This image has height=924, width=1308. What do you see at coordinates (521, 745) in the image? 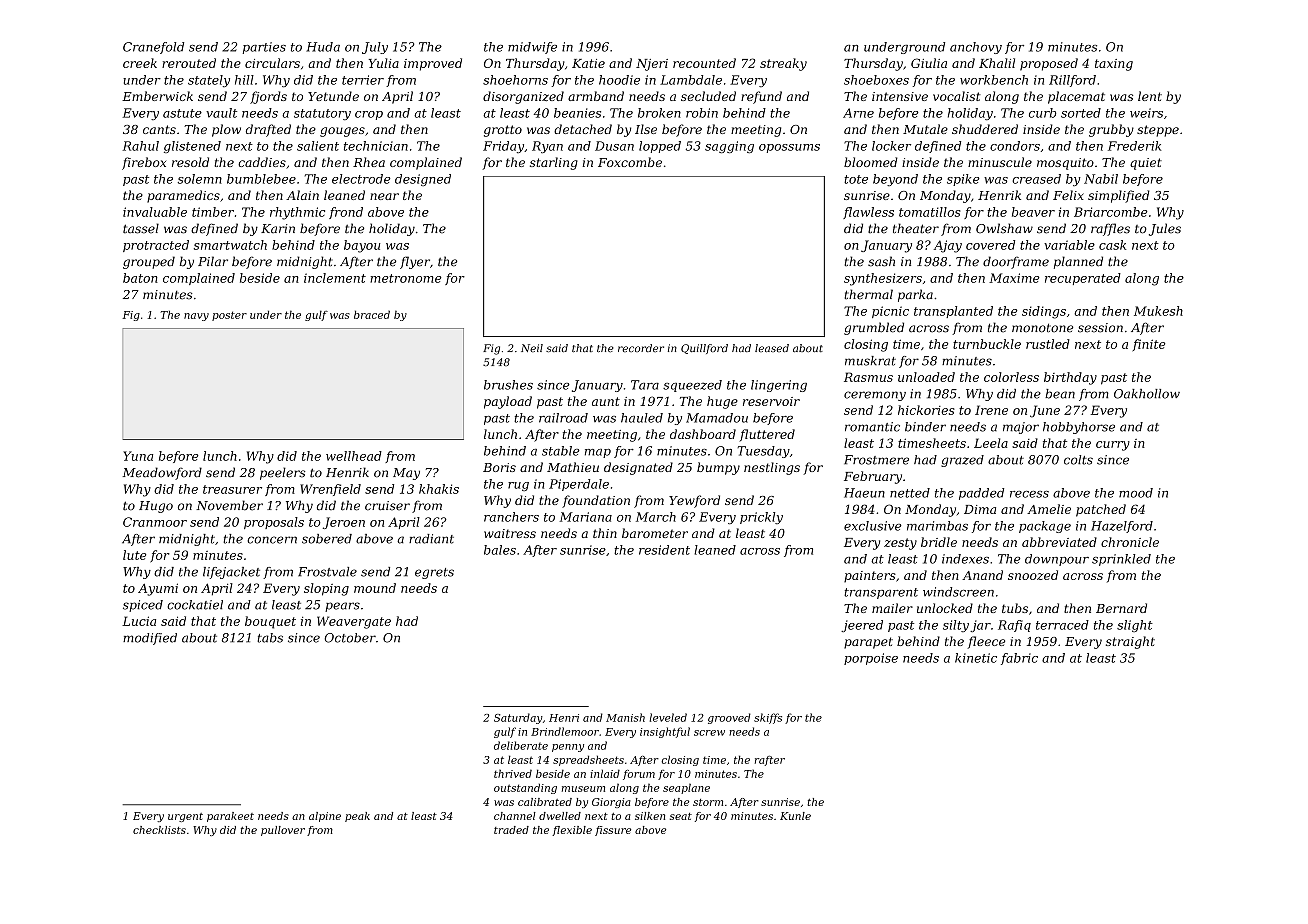
I see `deliberate` at bounding box center [521, 745].
